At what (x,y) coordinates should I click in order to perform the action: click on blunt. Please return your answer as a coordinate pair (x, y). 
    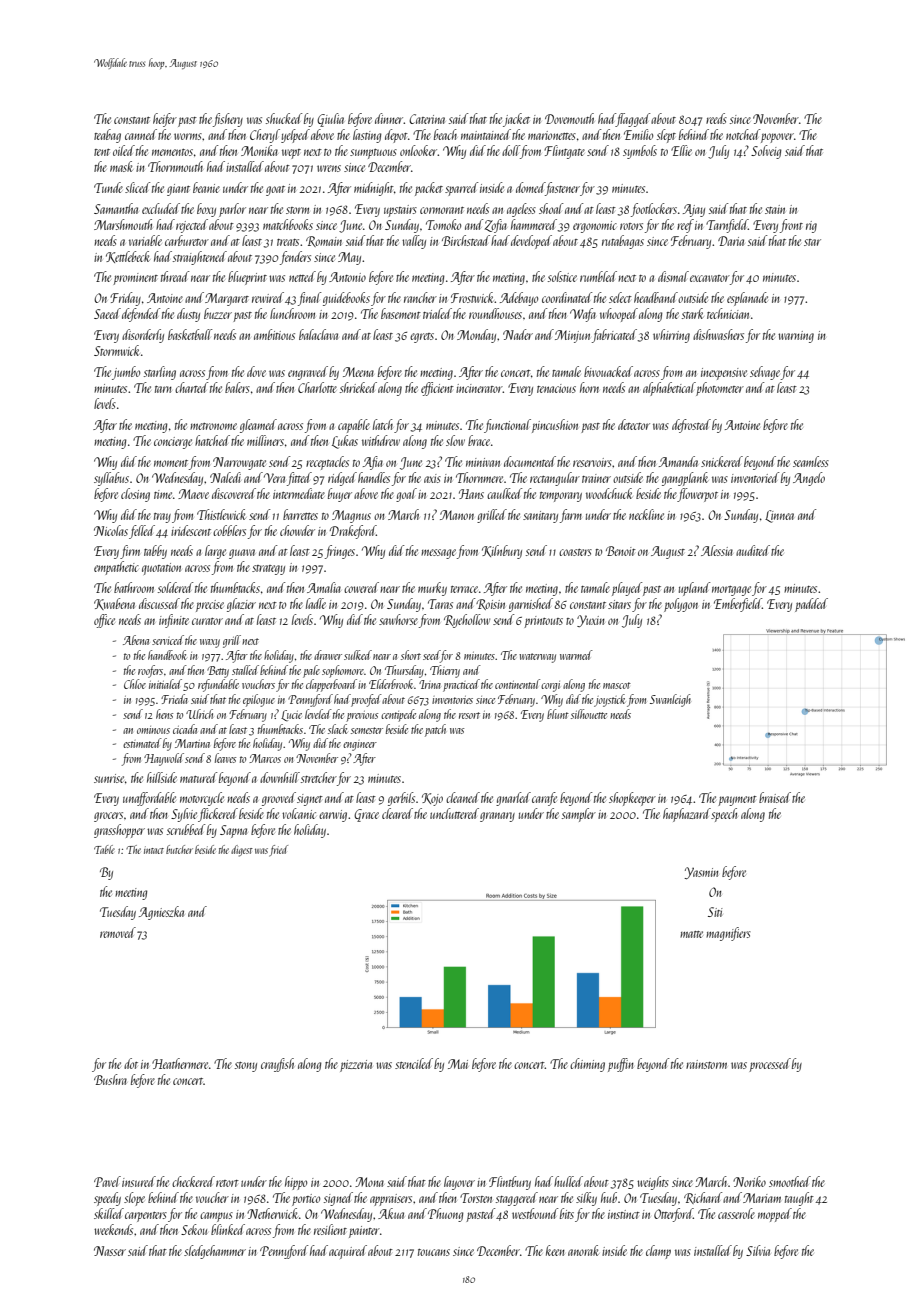
    Looking at the image, I should click on (558, 714).
